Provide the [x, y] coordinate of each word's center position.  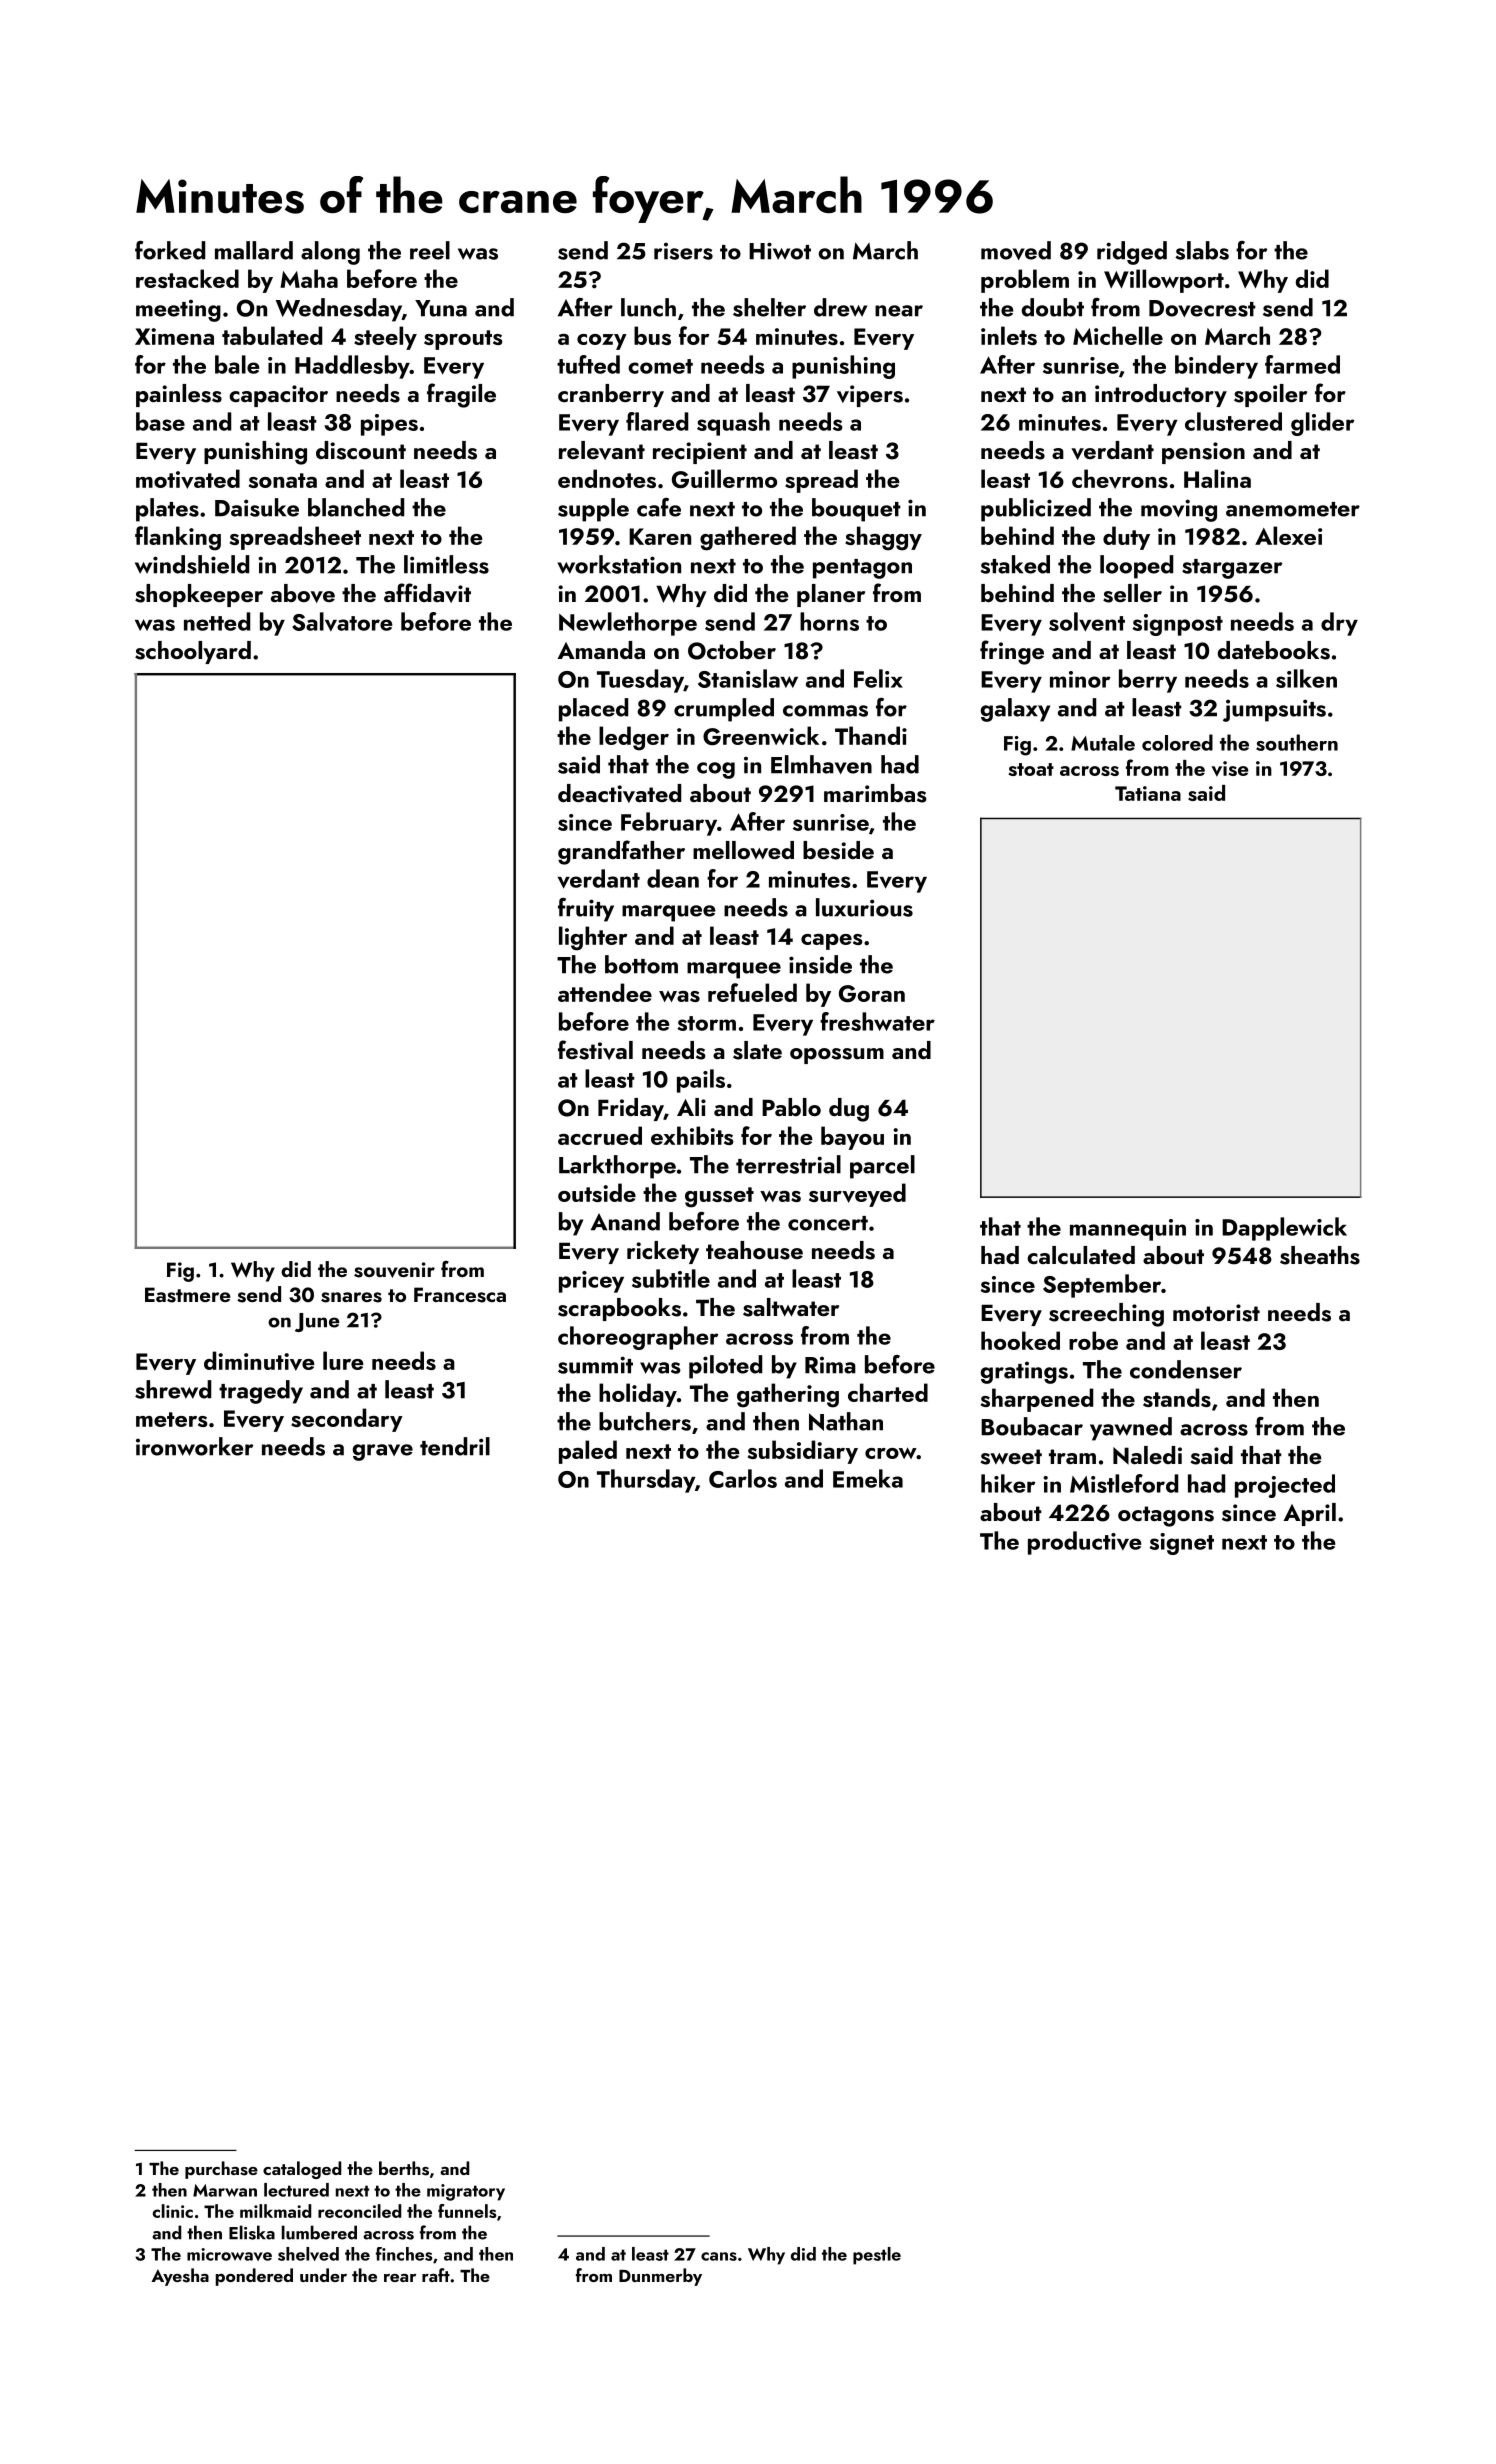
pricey [591, 1282]
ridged [1132, 253]
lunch [648, 307]
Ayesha [180, 2277]
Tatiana [1148, 793]
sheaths [1320, 1255]
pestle [877, 2256]
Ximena [174, 336]
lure [343, 1360]
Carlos [743, 1478]
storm [707, 1023]
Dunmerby [660, 2277]
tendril [455, 1446]
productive [1084, 1543]
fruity [586, 910]
